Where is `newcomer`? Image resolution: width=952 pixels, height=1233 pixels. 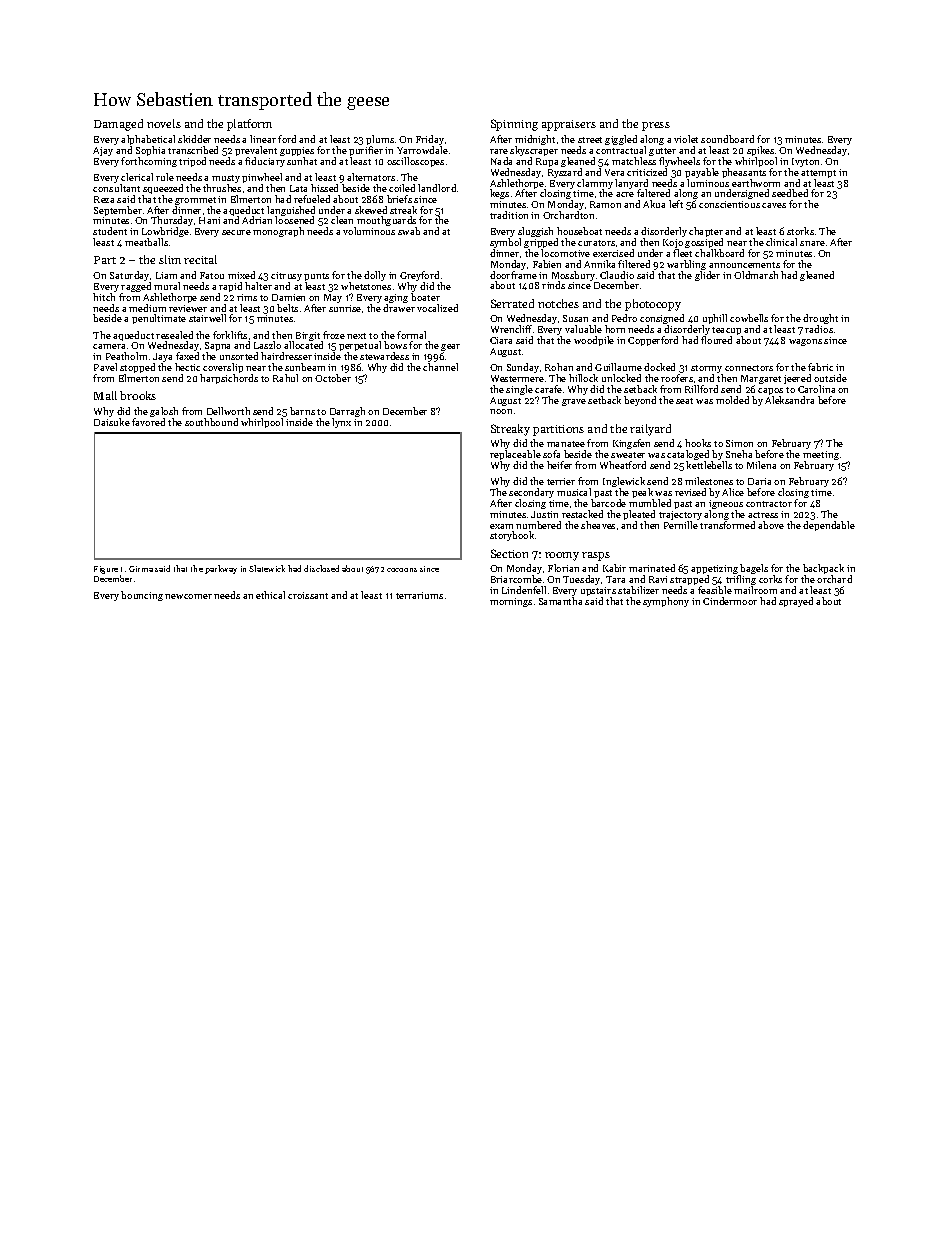
newcomer is located at coordinates (188, 596).
